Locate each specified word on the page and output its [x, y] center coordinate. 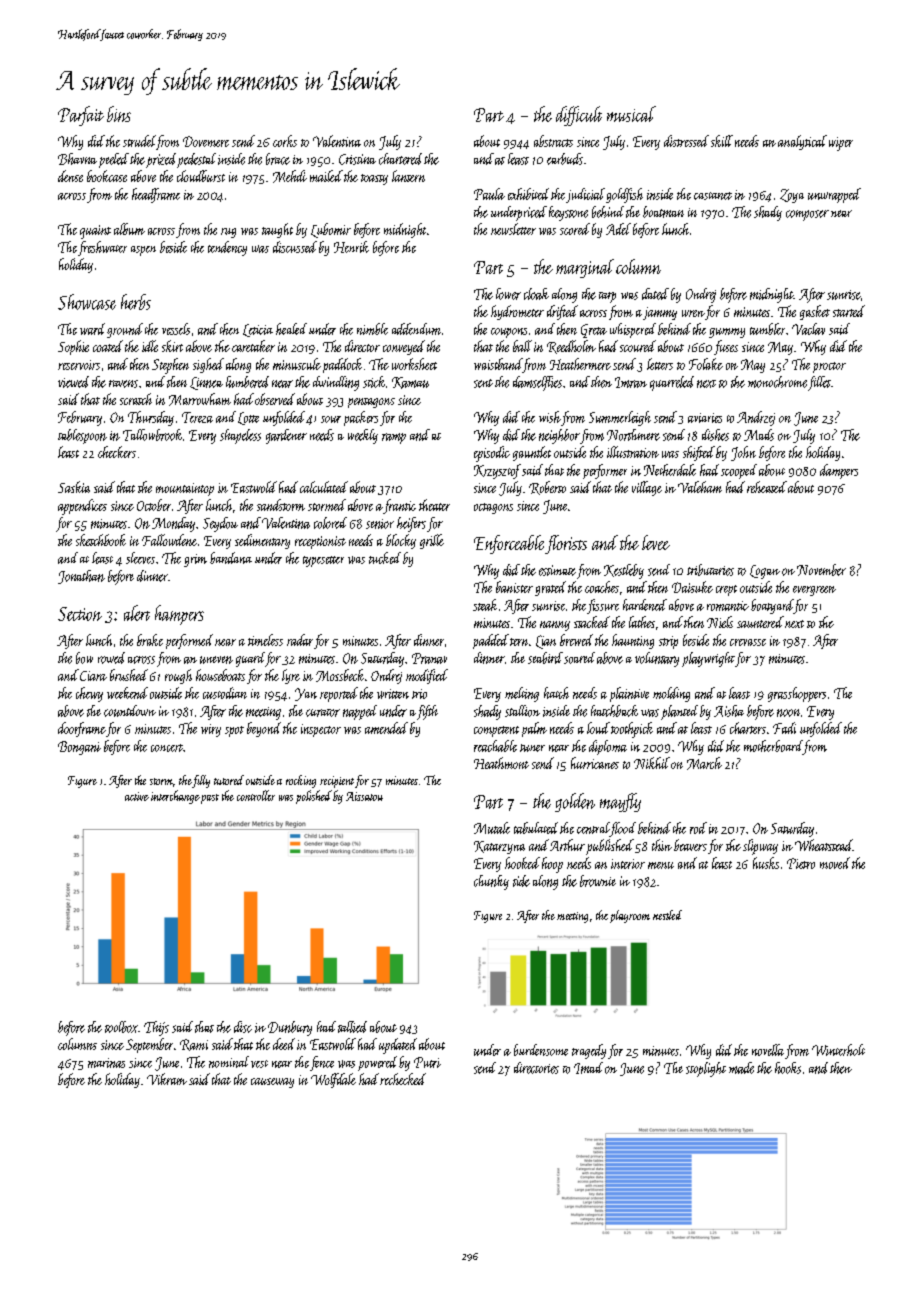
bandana [231, 558]
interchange [175, 797]
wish [550, 417]
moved [835, 863]
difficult [579, 116]
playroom [630, 916]
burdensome [541, 1050]
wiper [841, 144]
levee [656, 542]
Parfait [81, 116]
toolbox [121, 1027]
